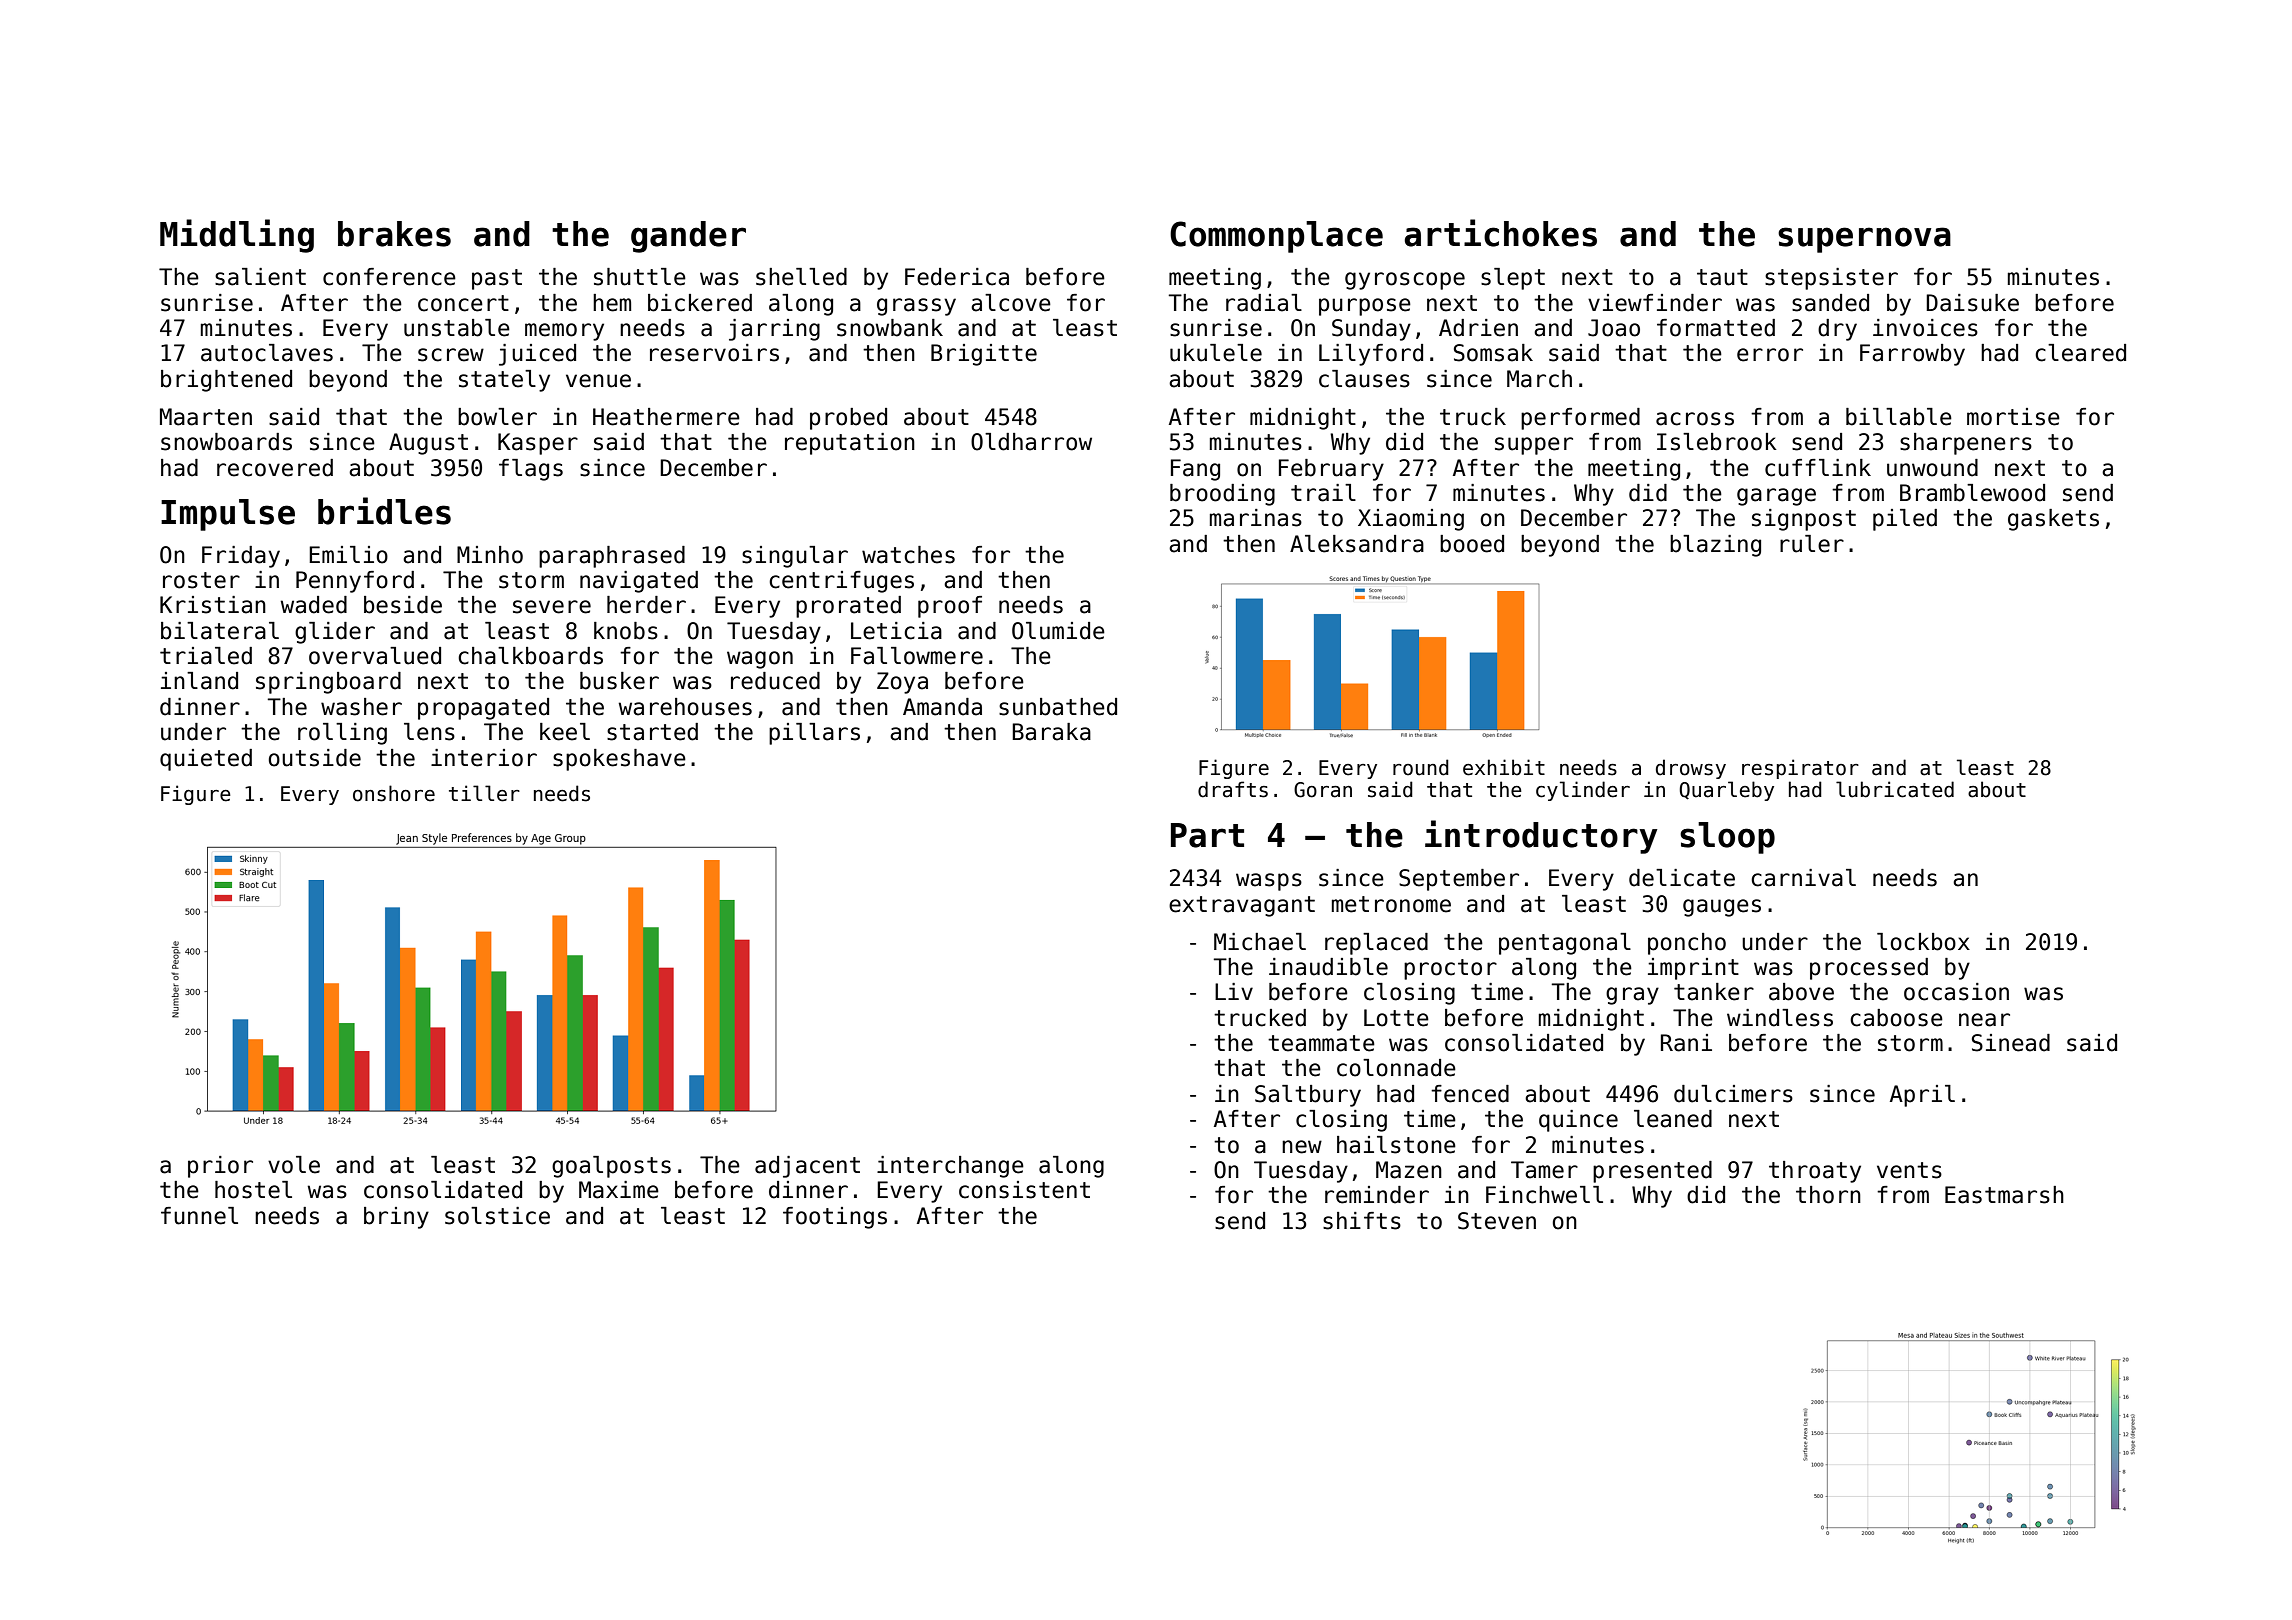 The width and height of the screenshot is (2292, 1620). I want to click on Steven, so click(1497, 1221).
